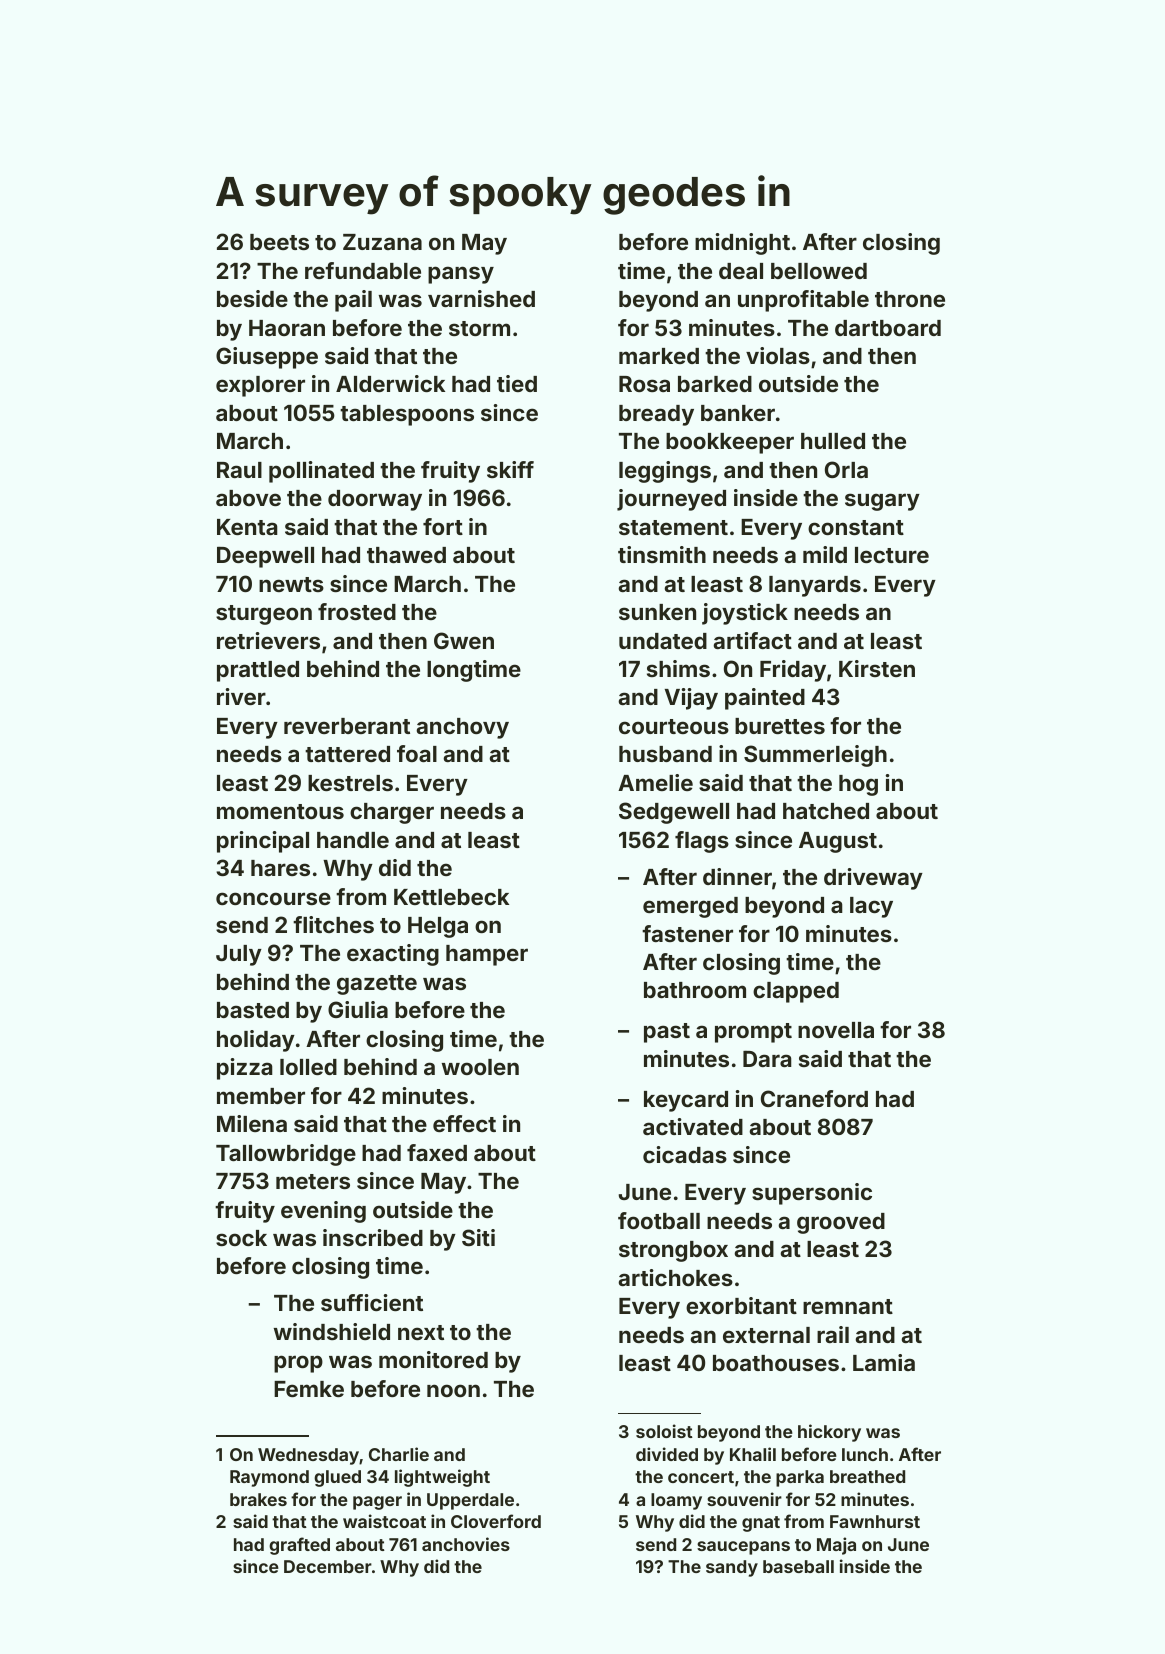 The image size is (1165, 1654). I want to click on river, so click(241, 696).
